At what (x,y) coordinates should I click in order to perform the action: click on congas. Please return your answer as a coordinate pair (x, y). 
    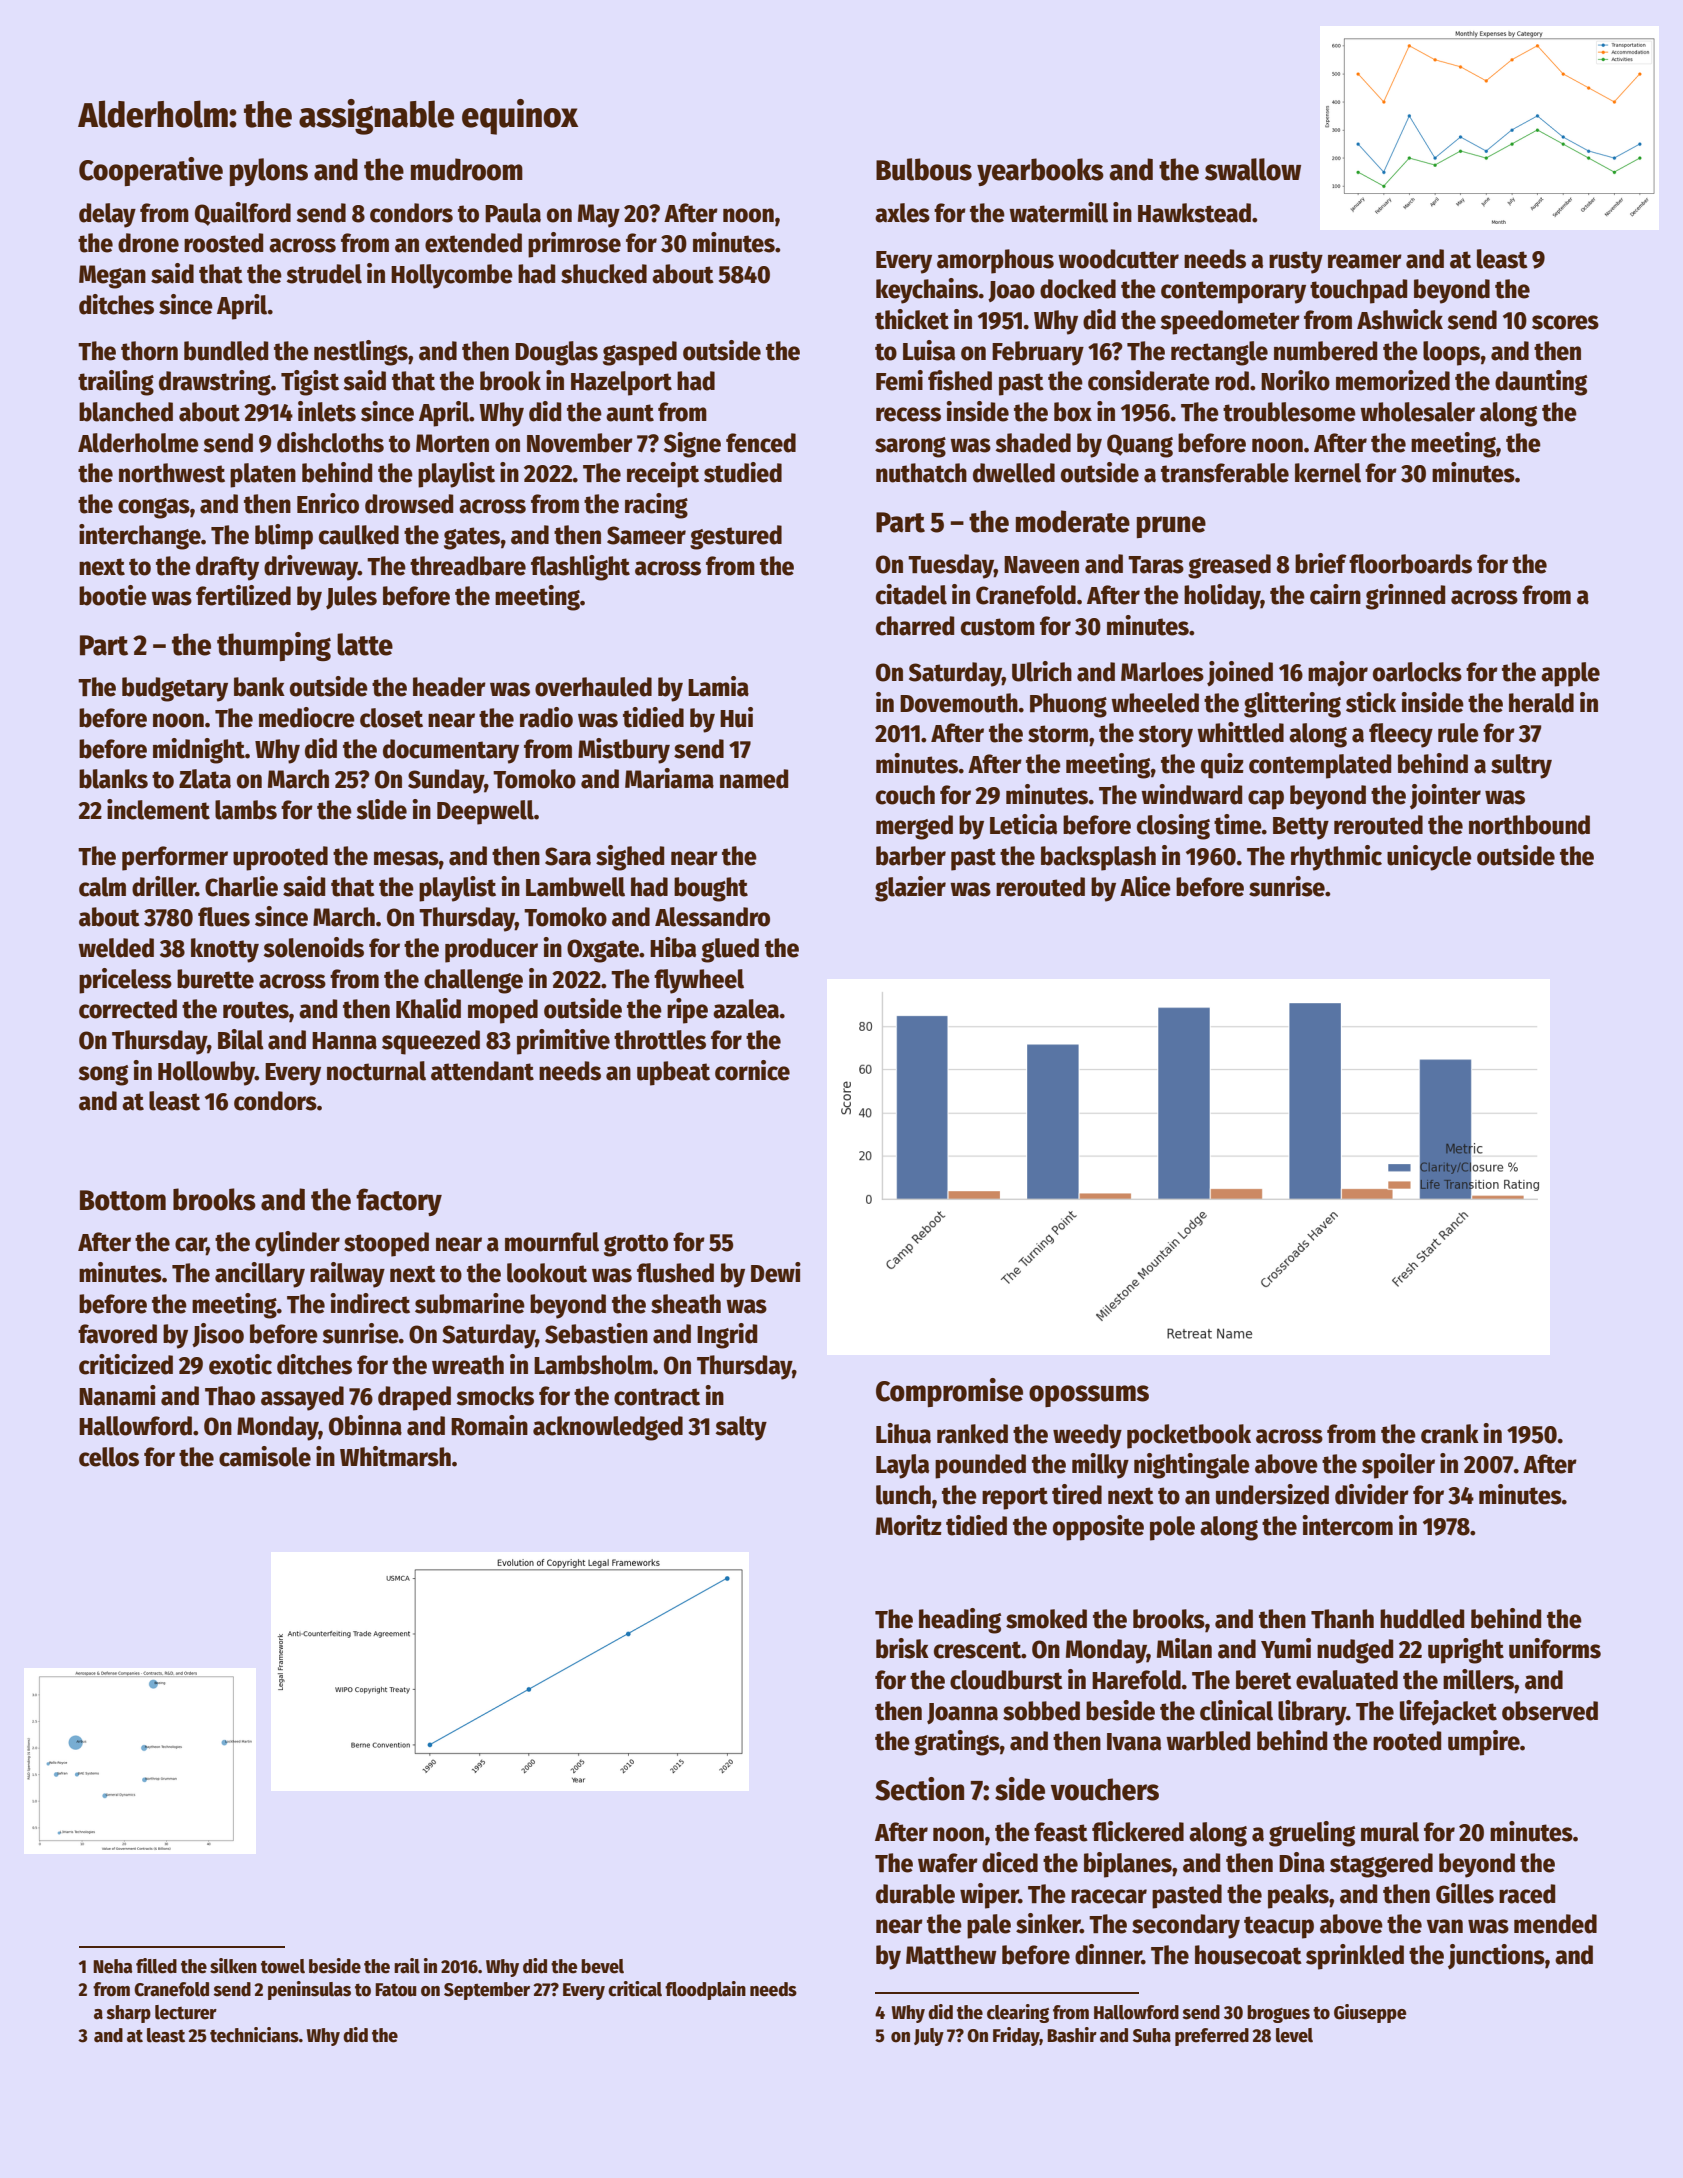
    Looking at the image, I should click on (154, 508).
